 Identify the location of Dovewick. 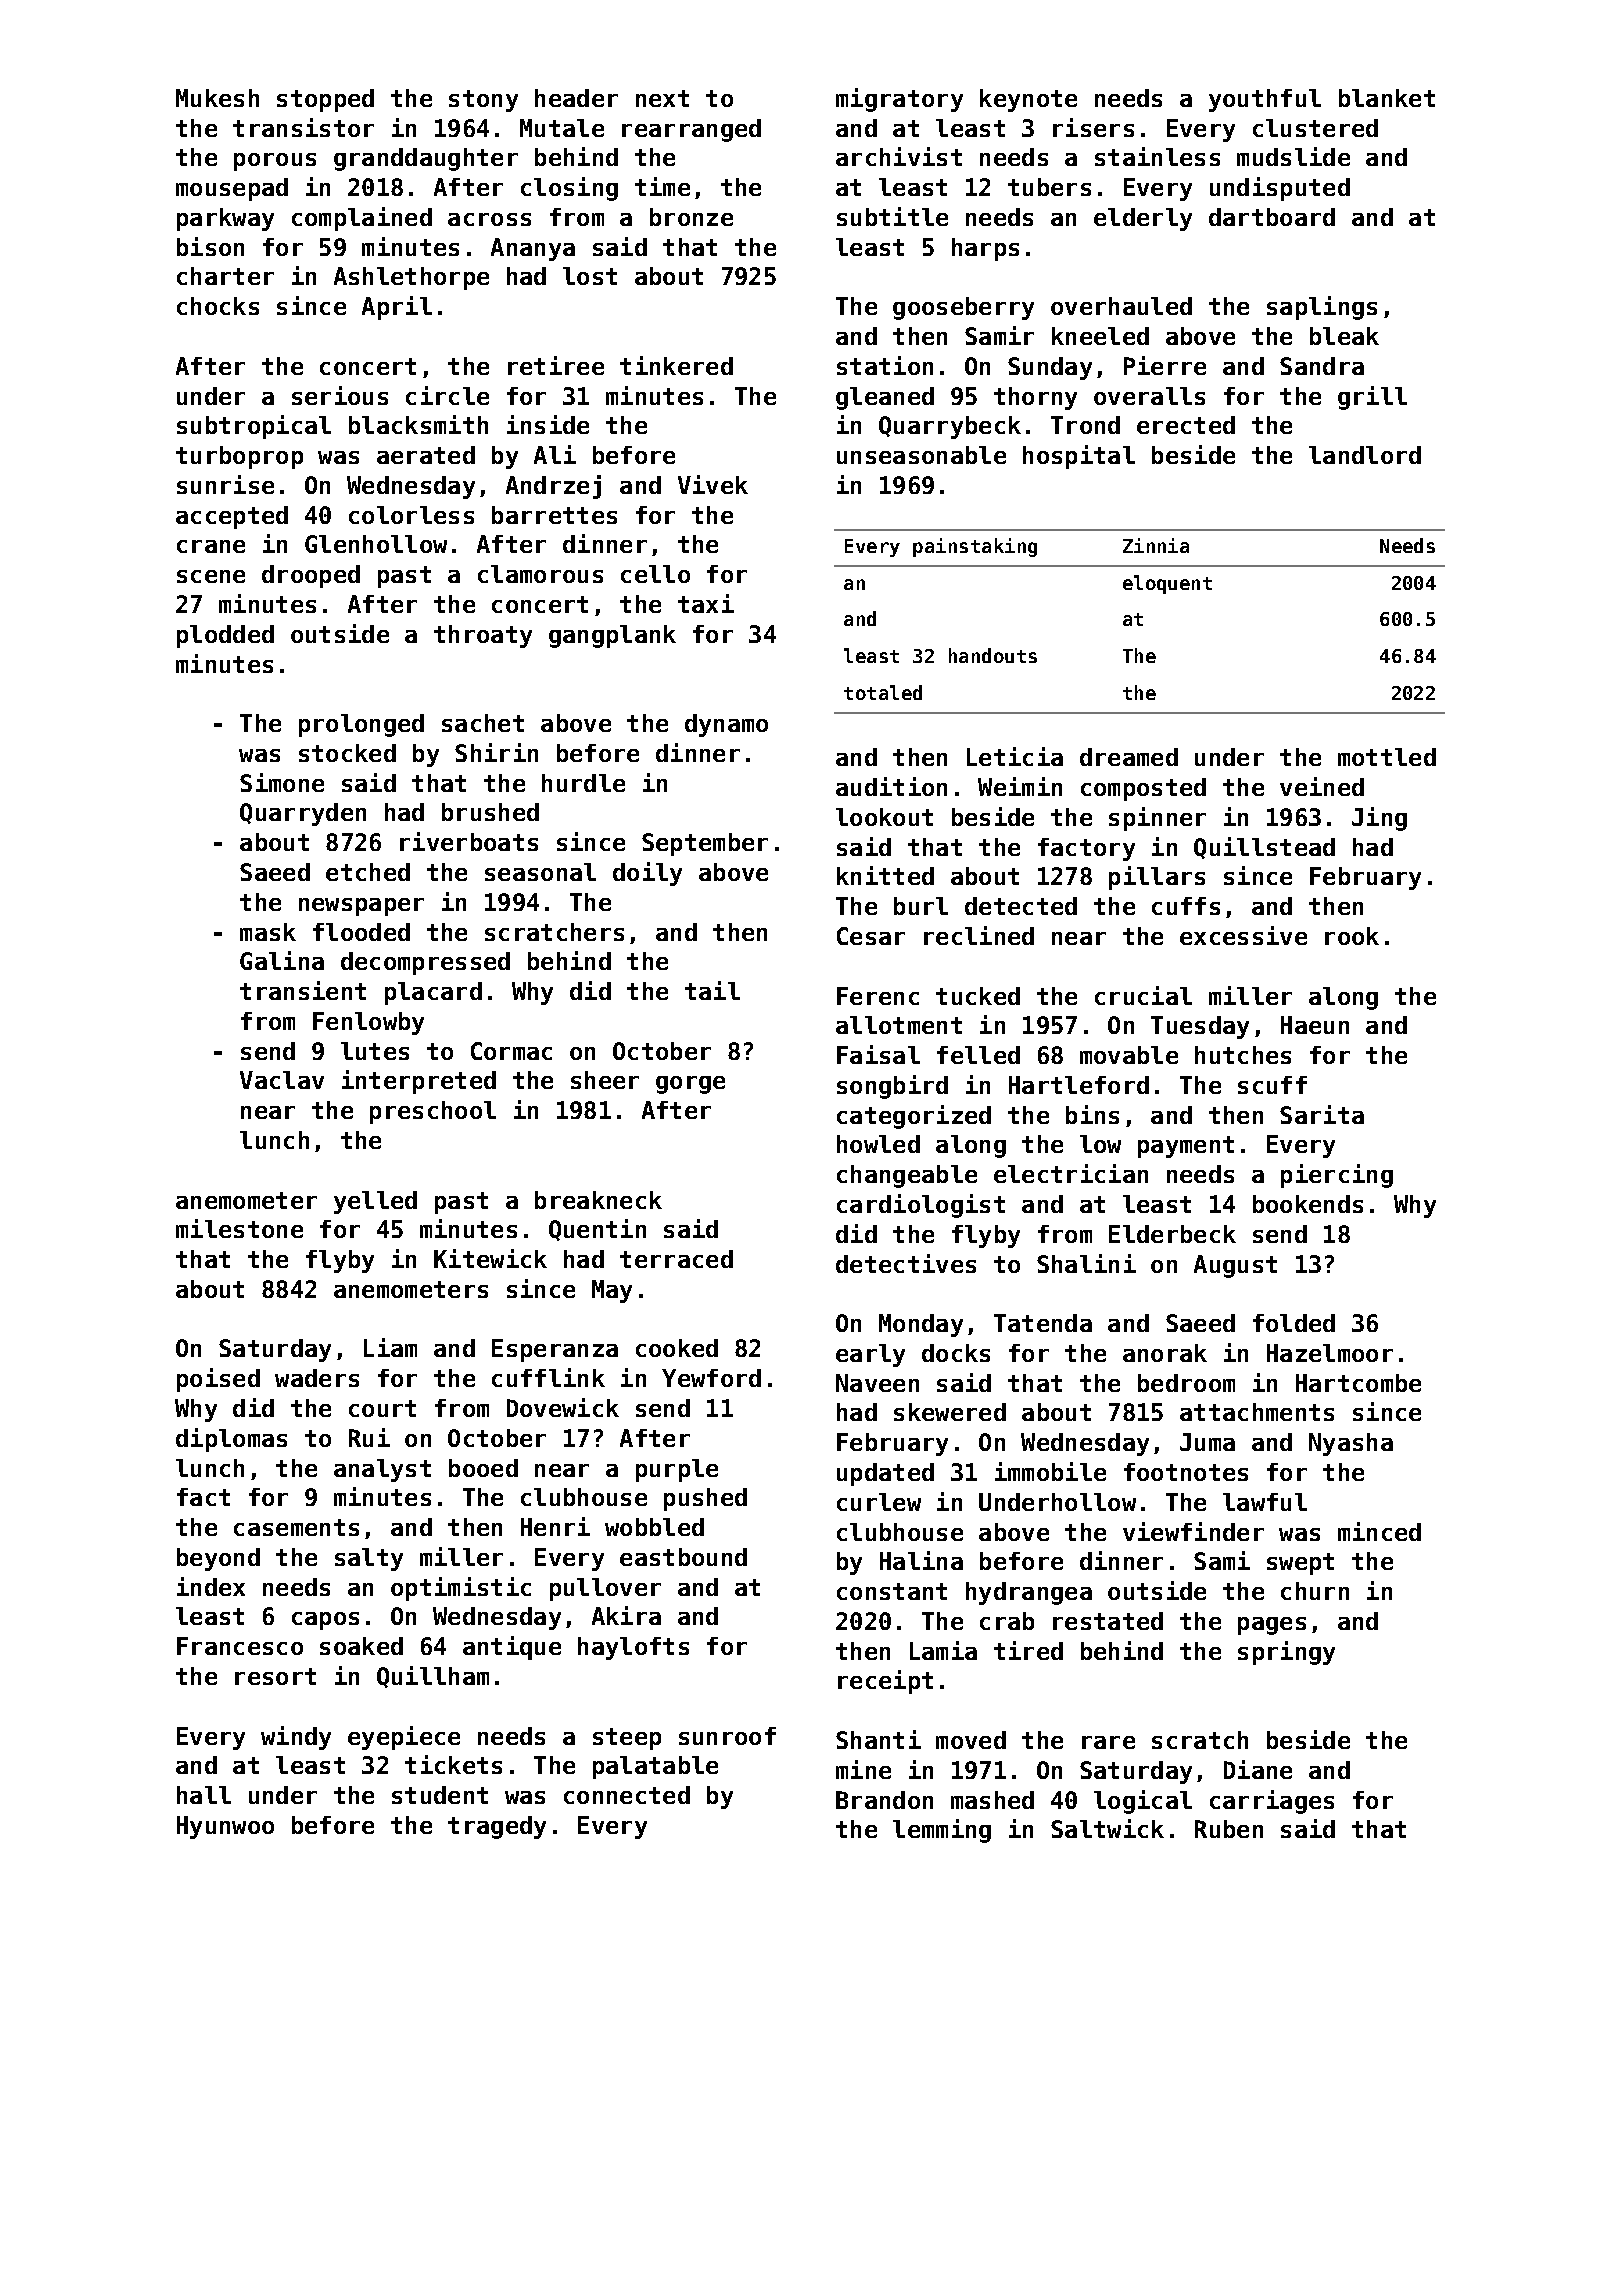
(563, 1407).
